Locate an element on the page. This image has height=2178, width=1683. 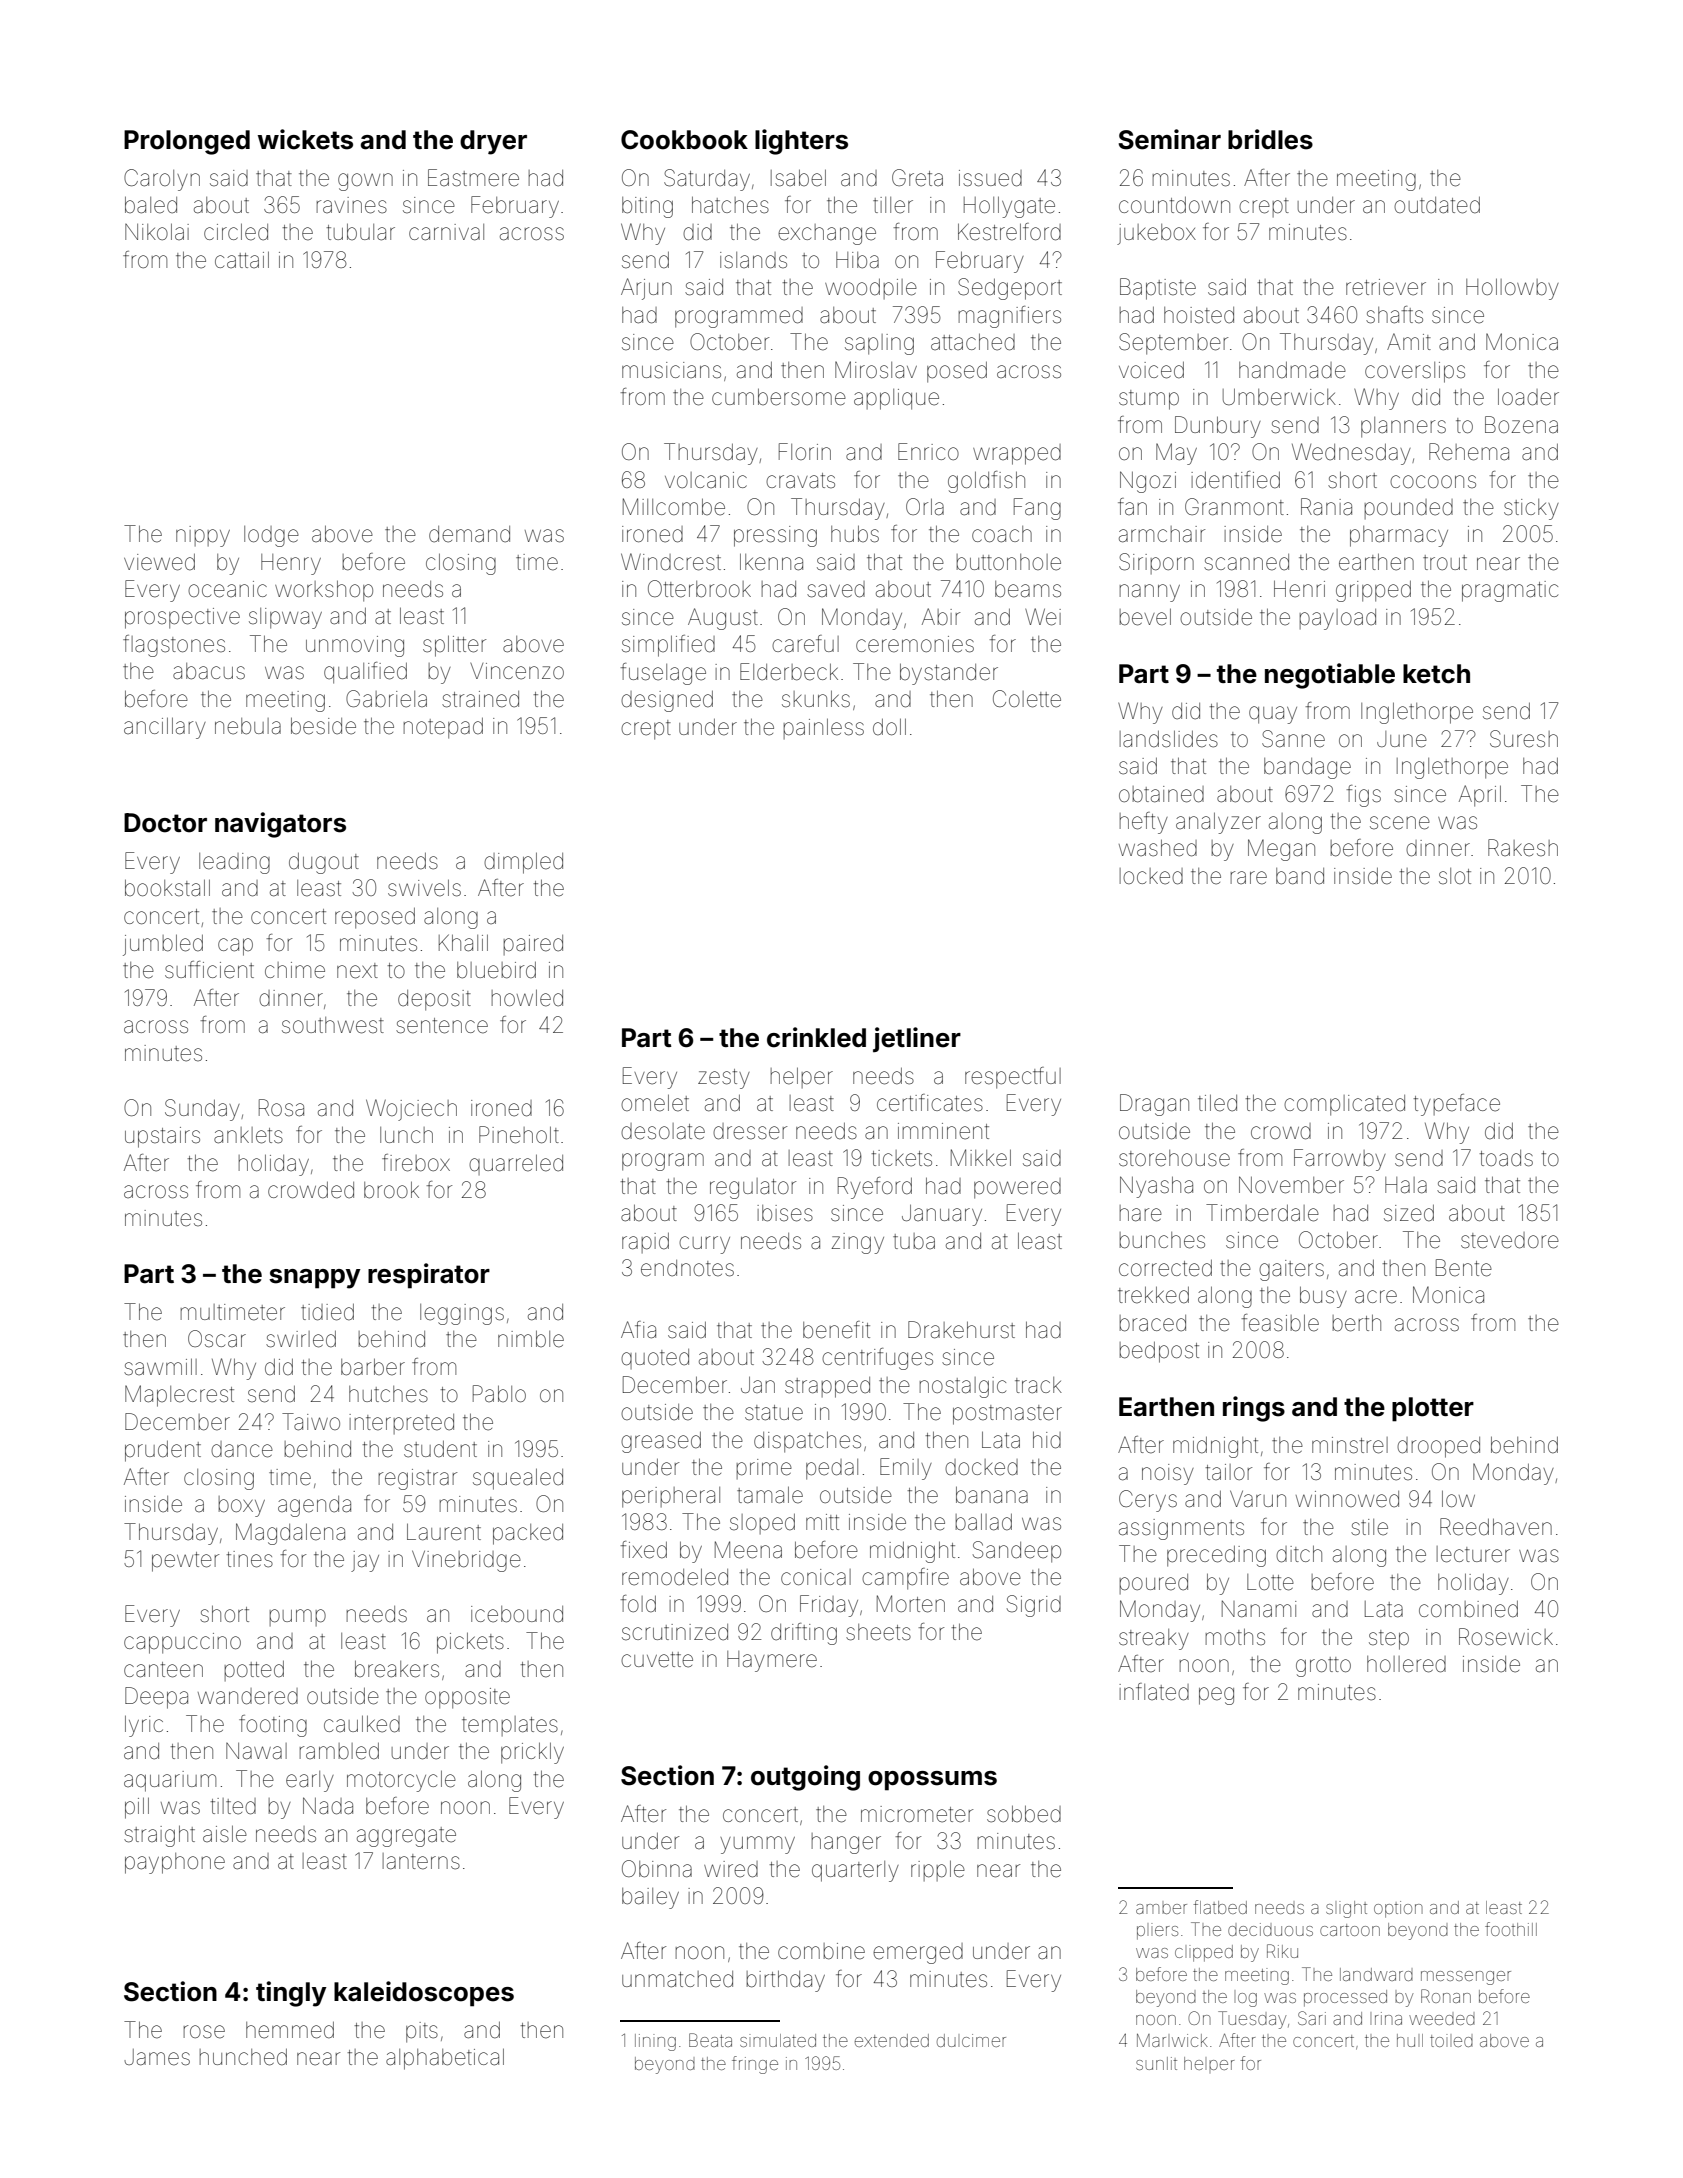
flatbed is located at coordinates (1220, 1907).
